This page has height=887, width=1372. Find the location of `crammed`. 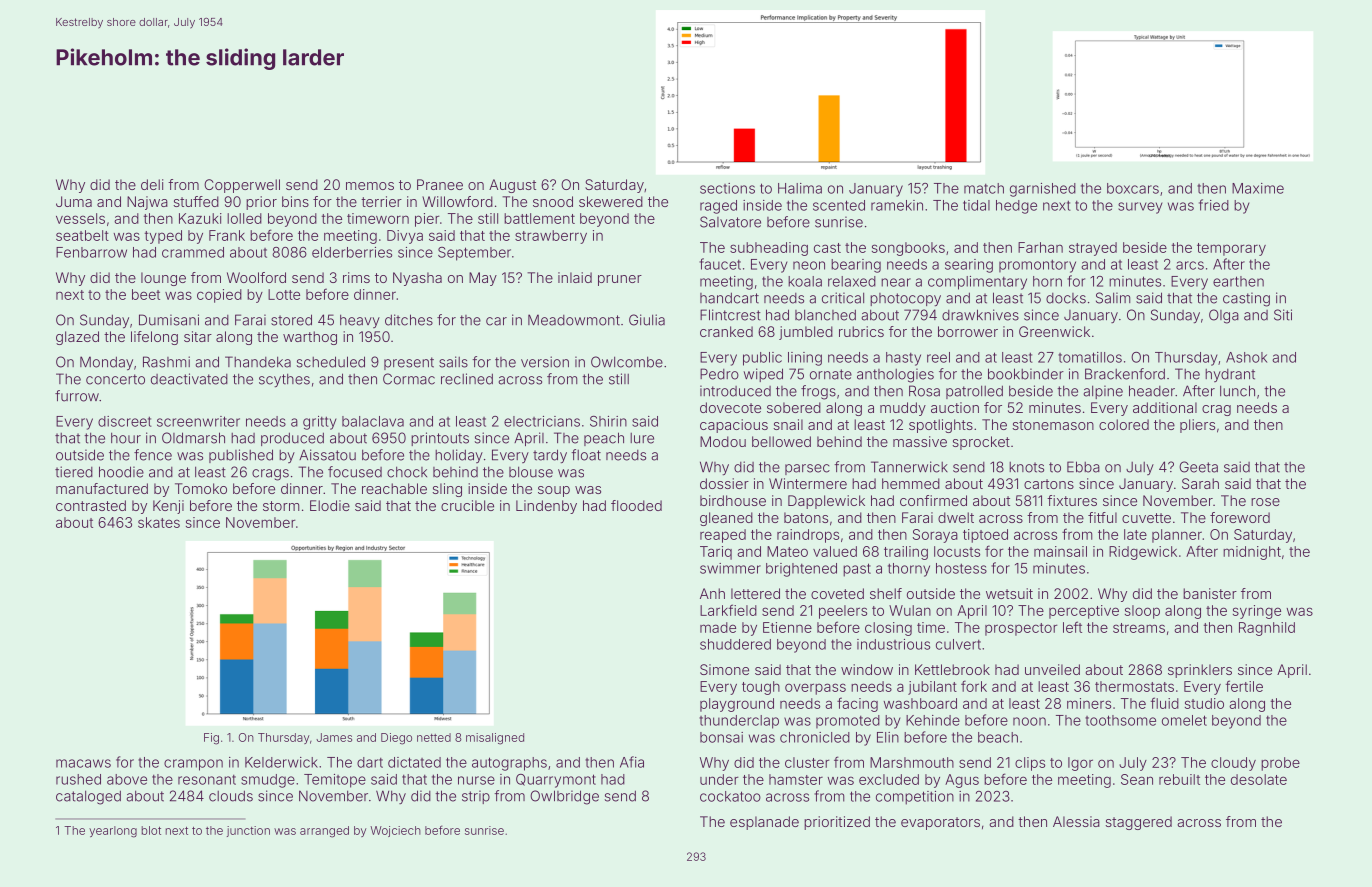

crammed is located at coordinates (193, 252).
